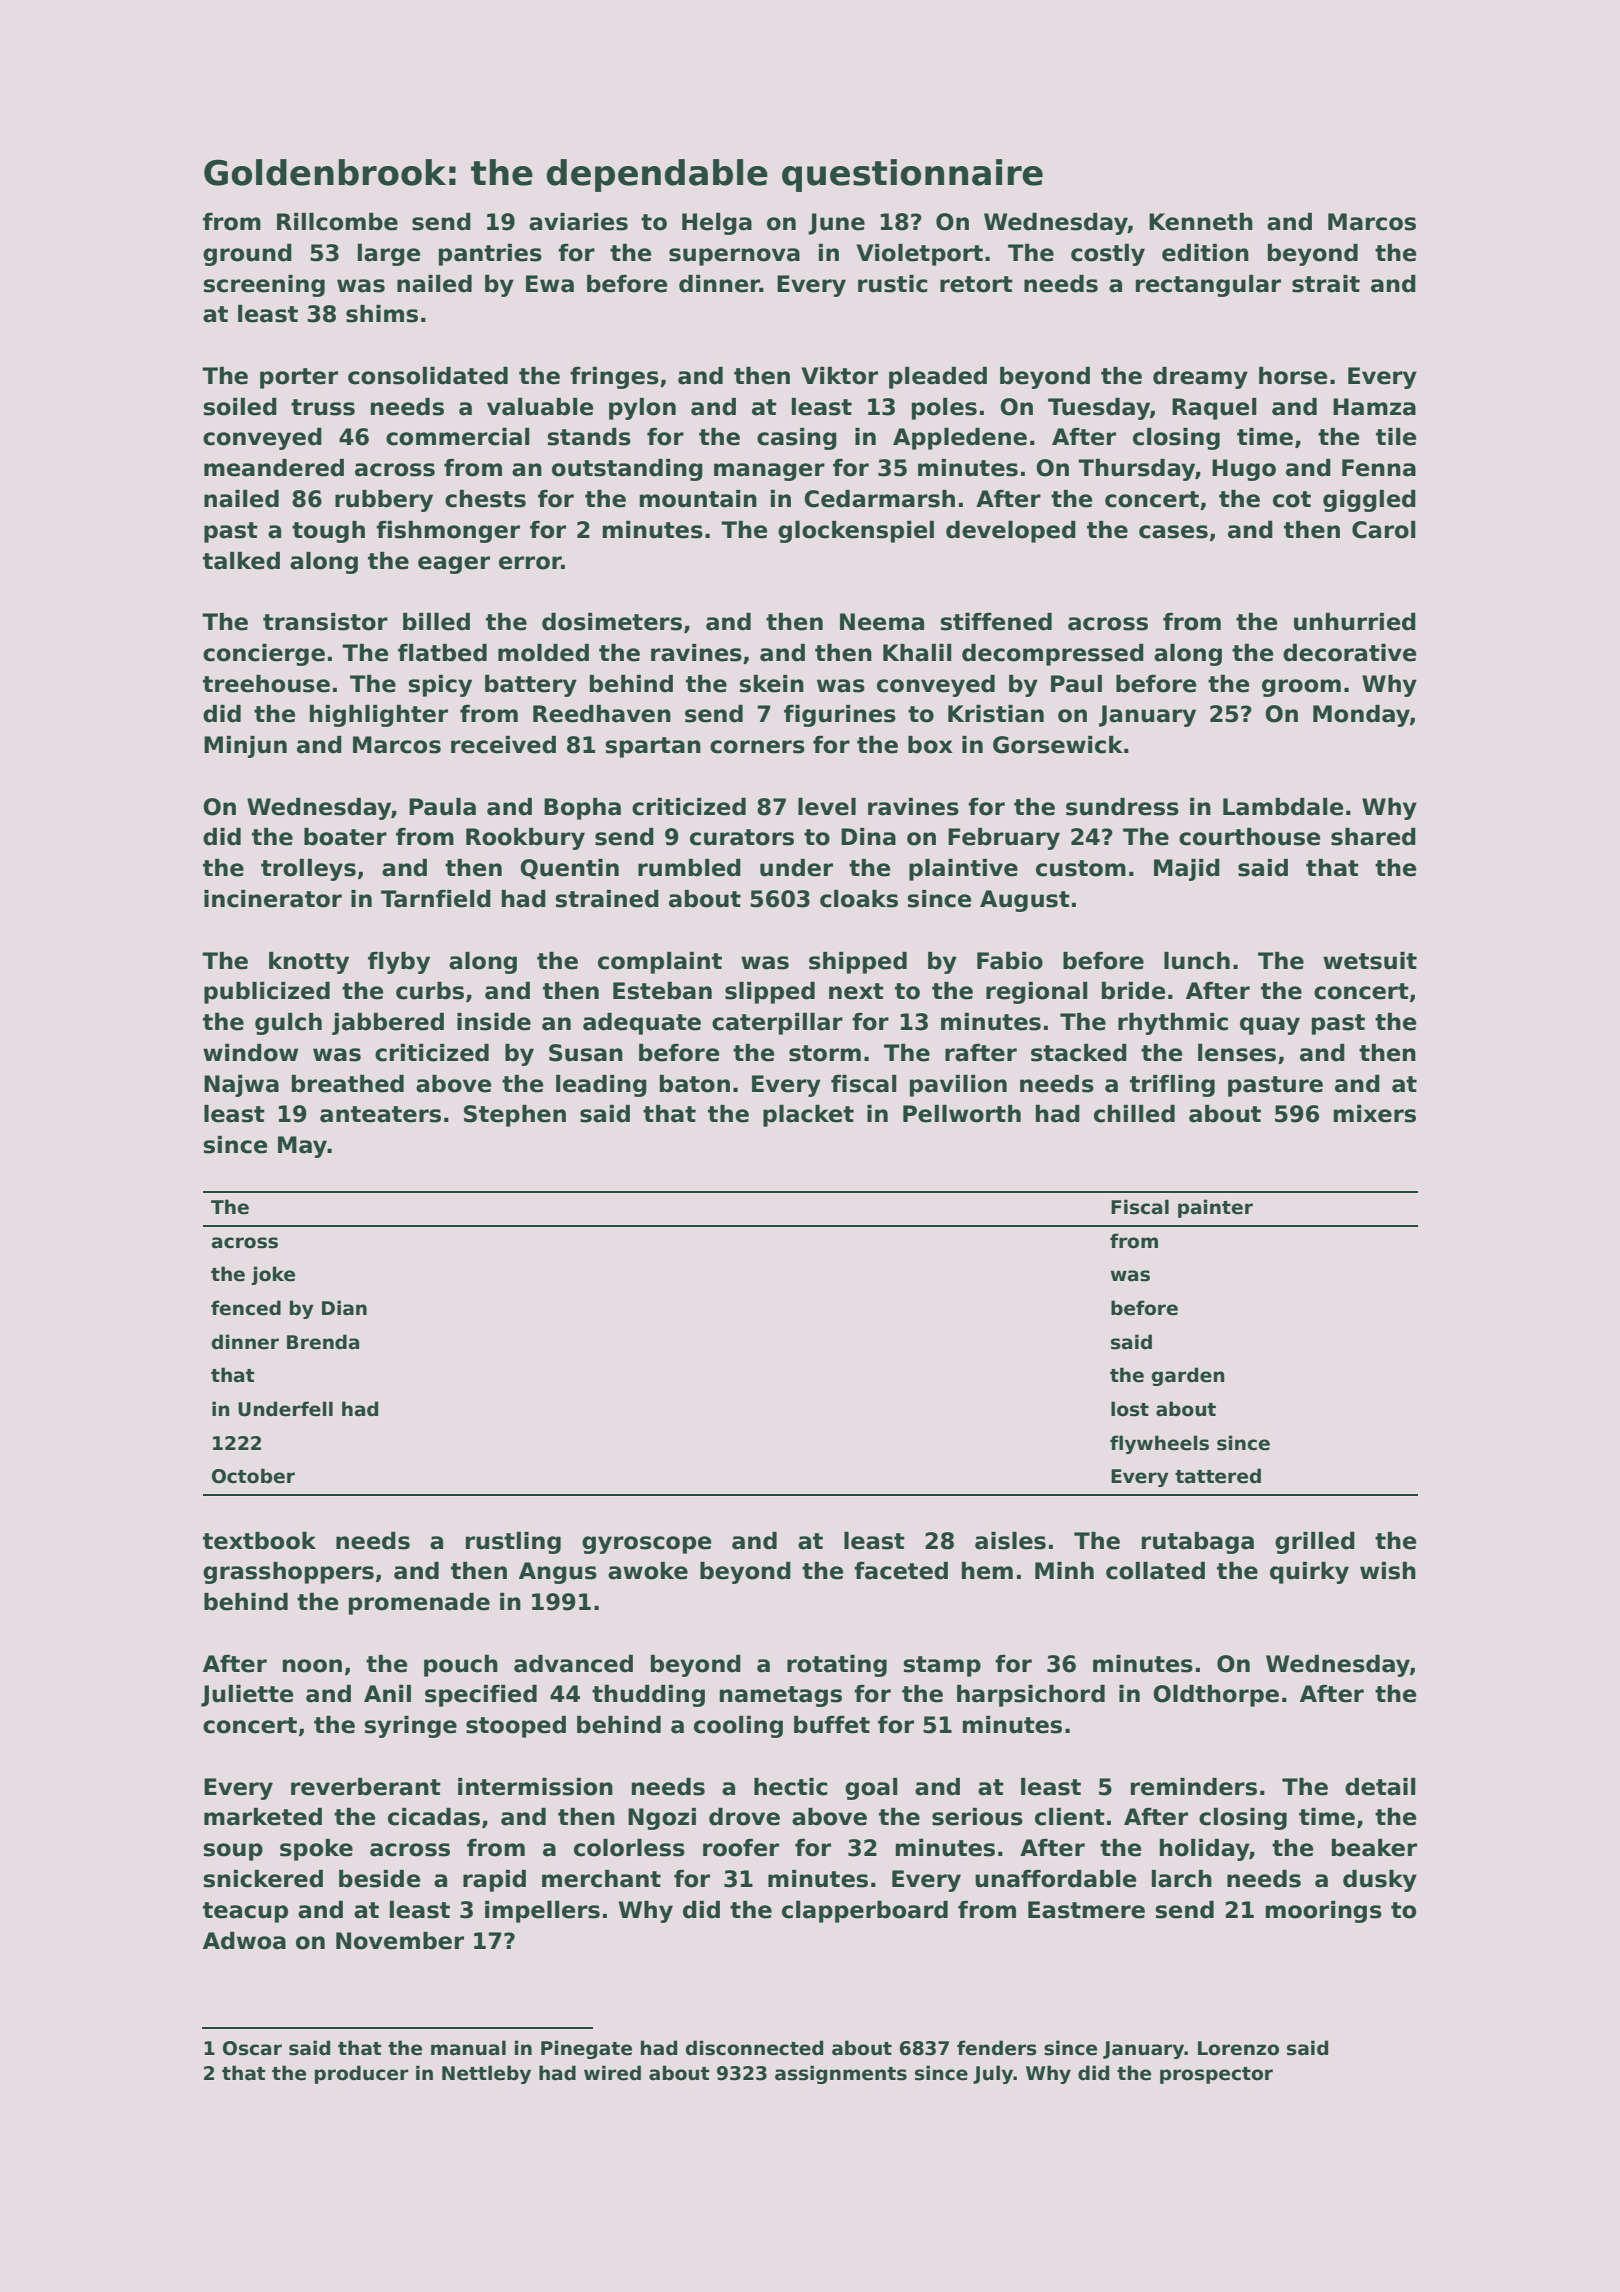 This screenshot has height=2292, width=1620. Describe the element at coordinates (247, 255) in the screenshot. I see `ground` at that location.
